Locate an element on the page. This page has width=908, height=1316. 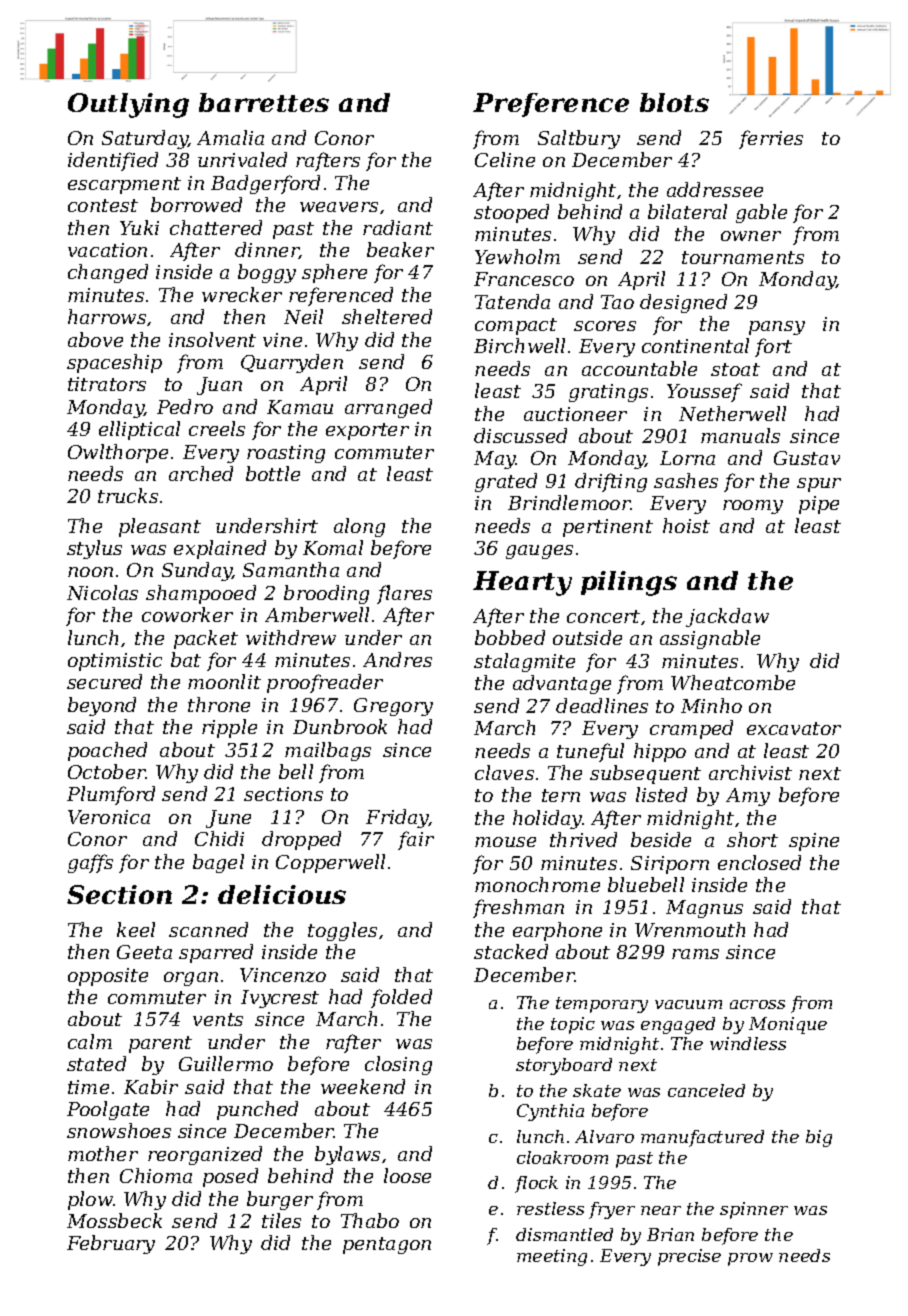
meeting is located at coordinates (552, 1257).
